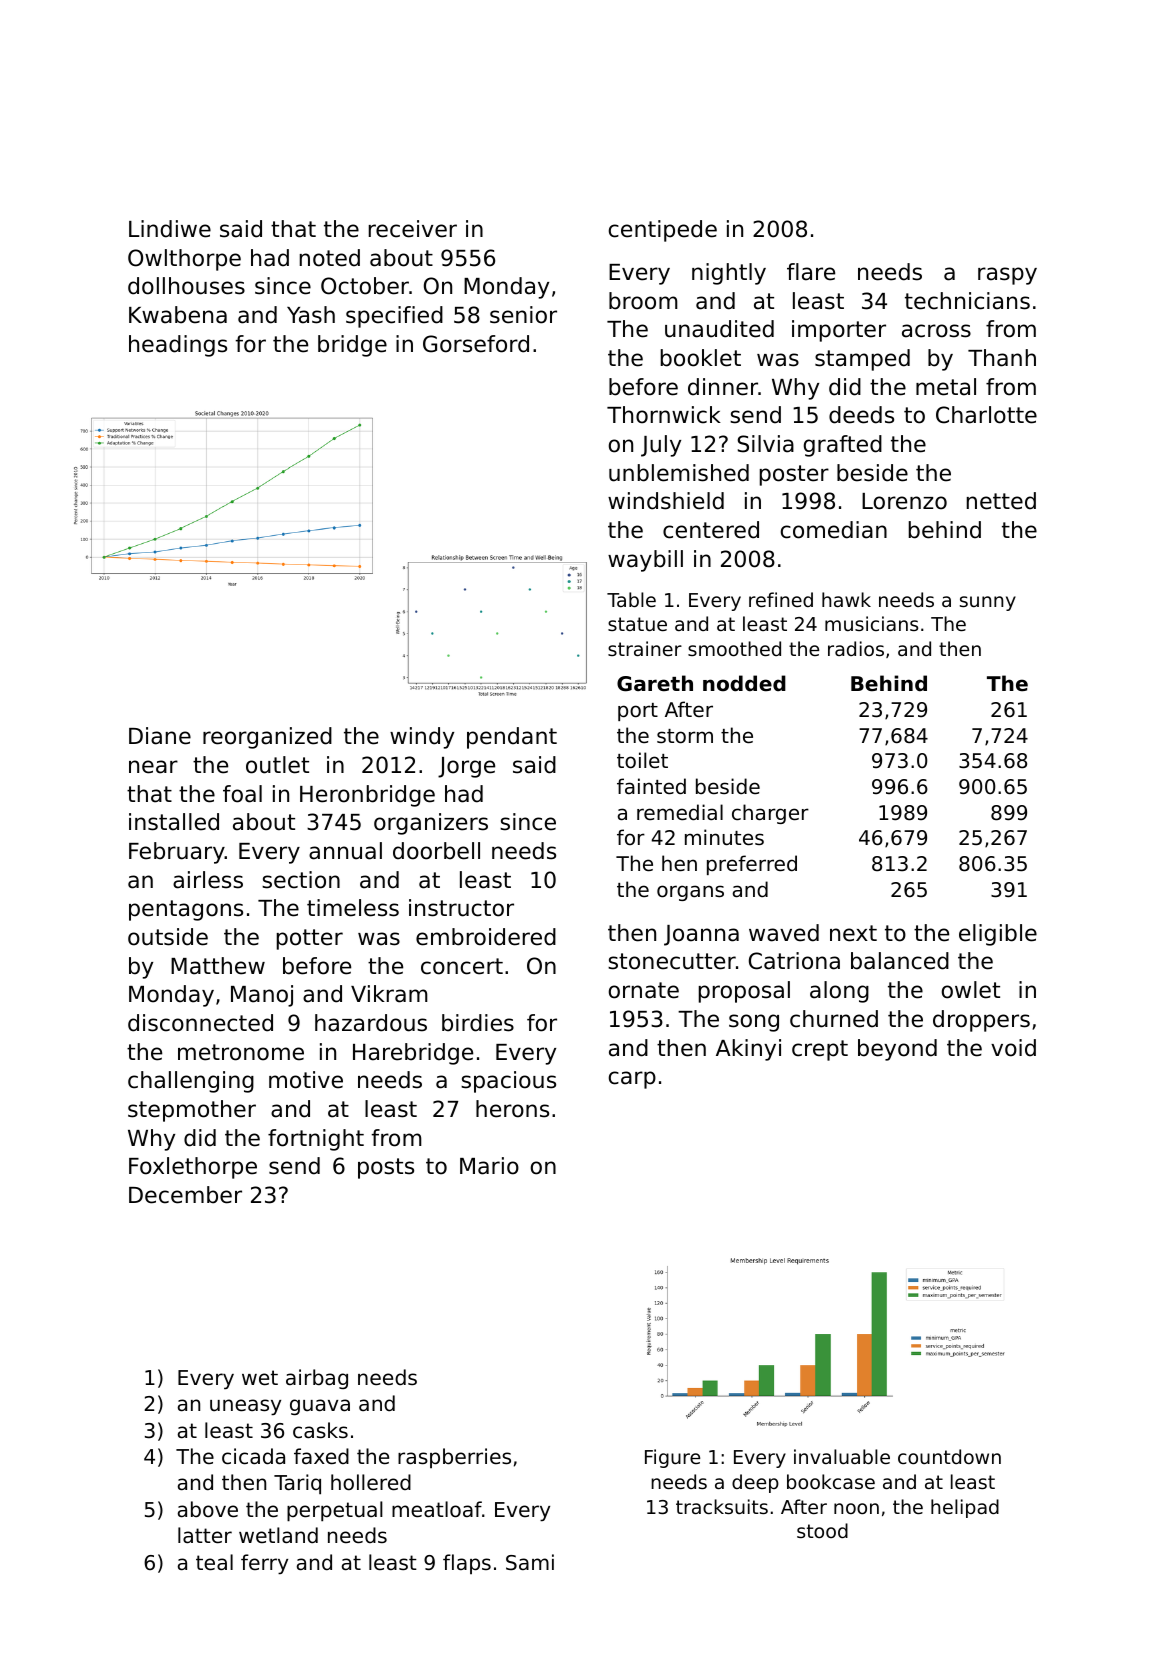  I want to click on stamped, so click(862, 360).
